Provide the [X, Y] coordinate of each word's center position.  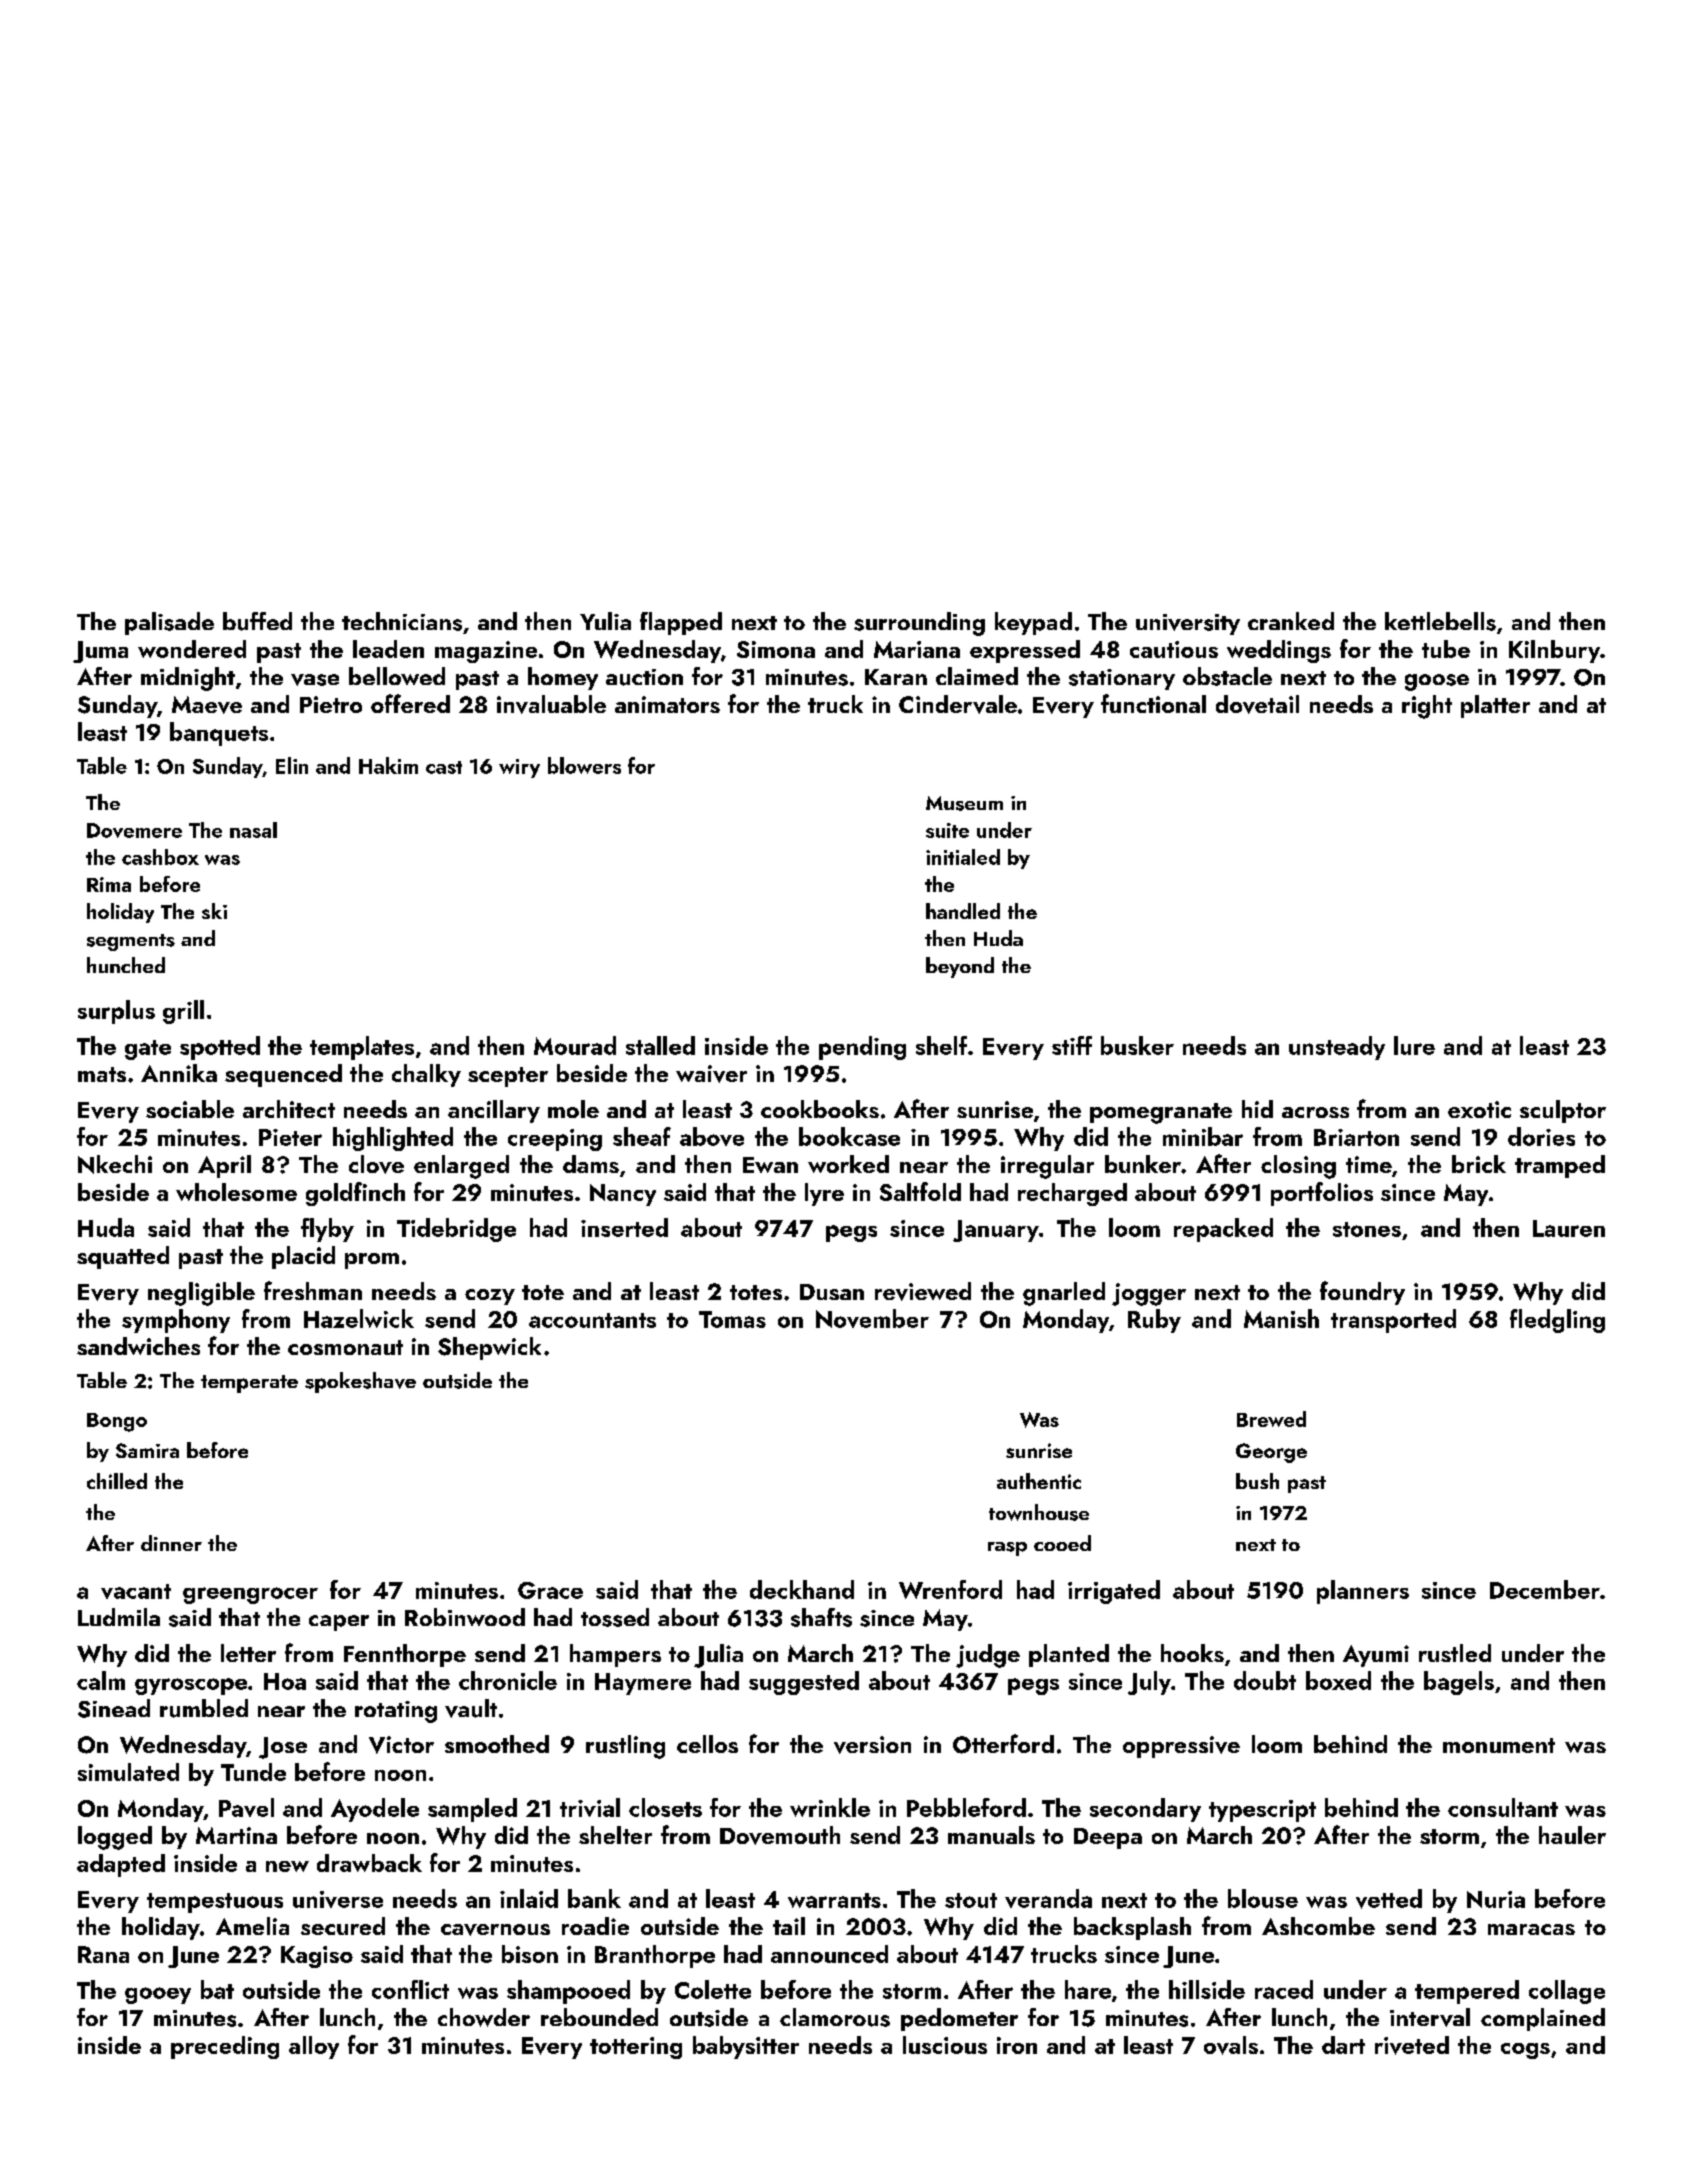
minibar [1203, 1136]
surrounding [919, 624]
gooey [158, 1995]
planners [1363, 1592]
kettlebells [1440, 621]
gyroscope [191, 1686]
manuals [991, 1835]
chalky [426, 1075]
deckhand [802, 1589]
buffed [257, 621]
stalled [660, 1045]
